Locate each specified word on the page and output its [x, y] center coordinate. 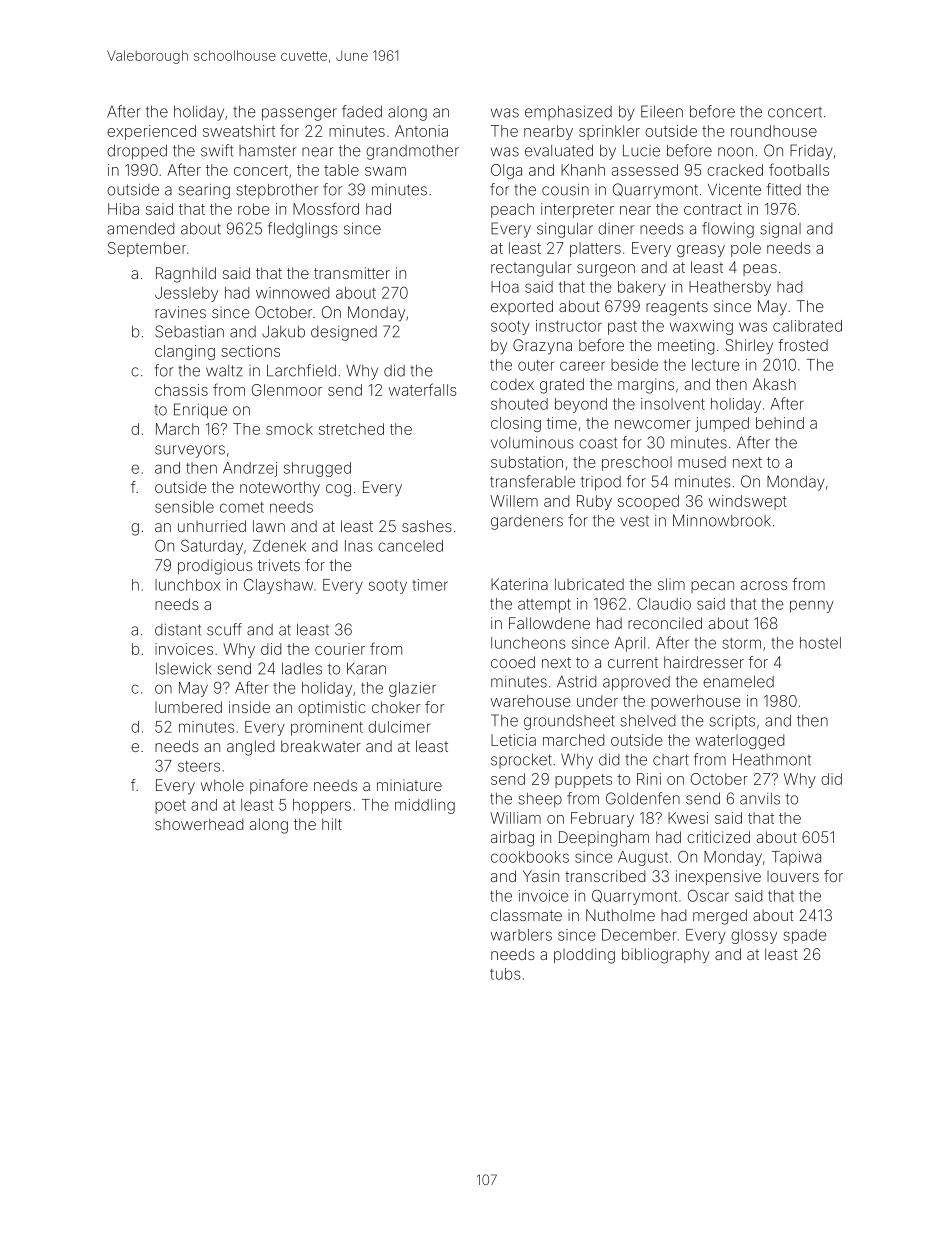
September [147, 249]
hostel [820, 643]
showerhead [199, 824]
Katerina [519, 584]
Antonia [421, 131]
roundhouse [774, 131]
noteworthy [280, 489]
